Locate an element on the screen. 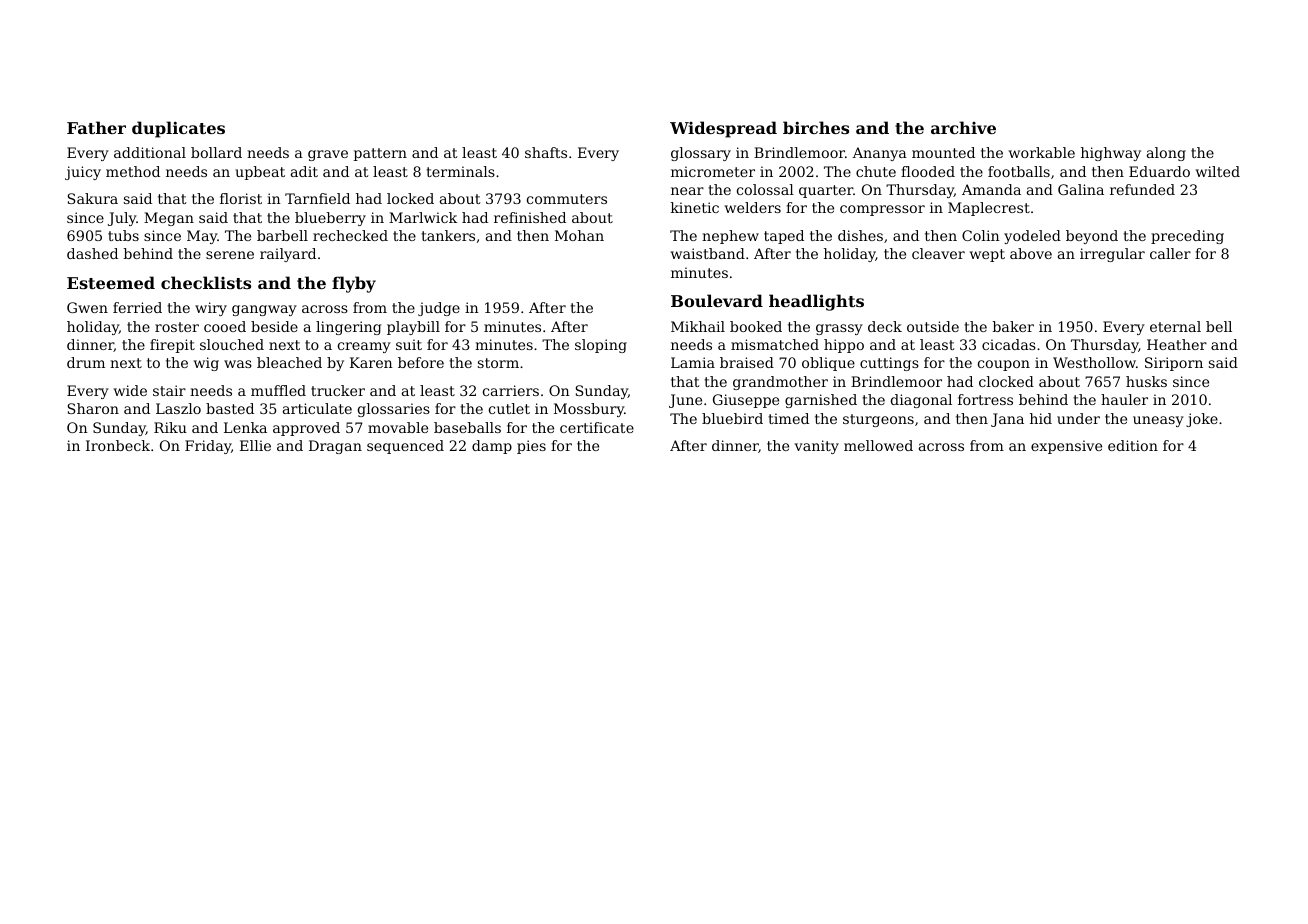 Image resolution: width=1308 pixels, height=924 pixels. shafts is located at coordinates (546, 152).
